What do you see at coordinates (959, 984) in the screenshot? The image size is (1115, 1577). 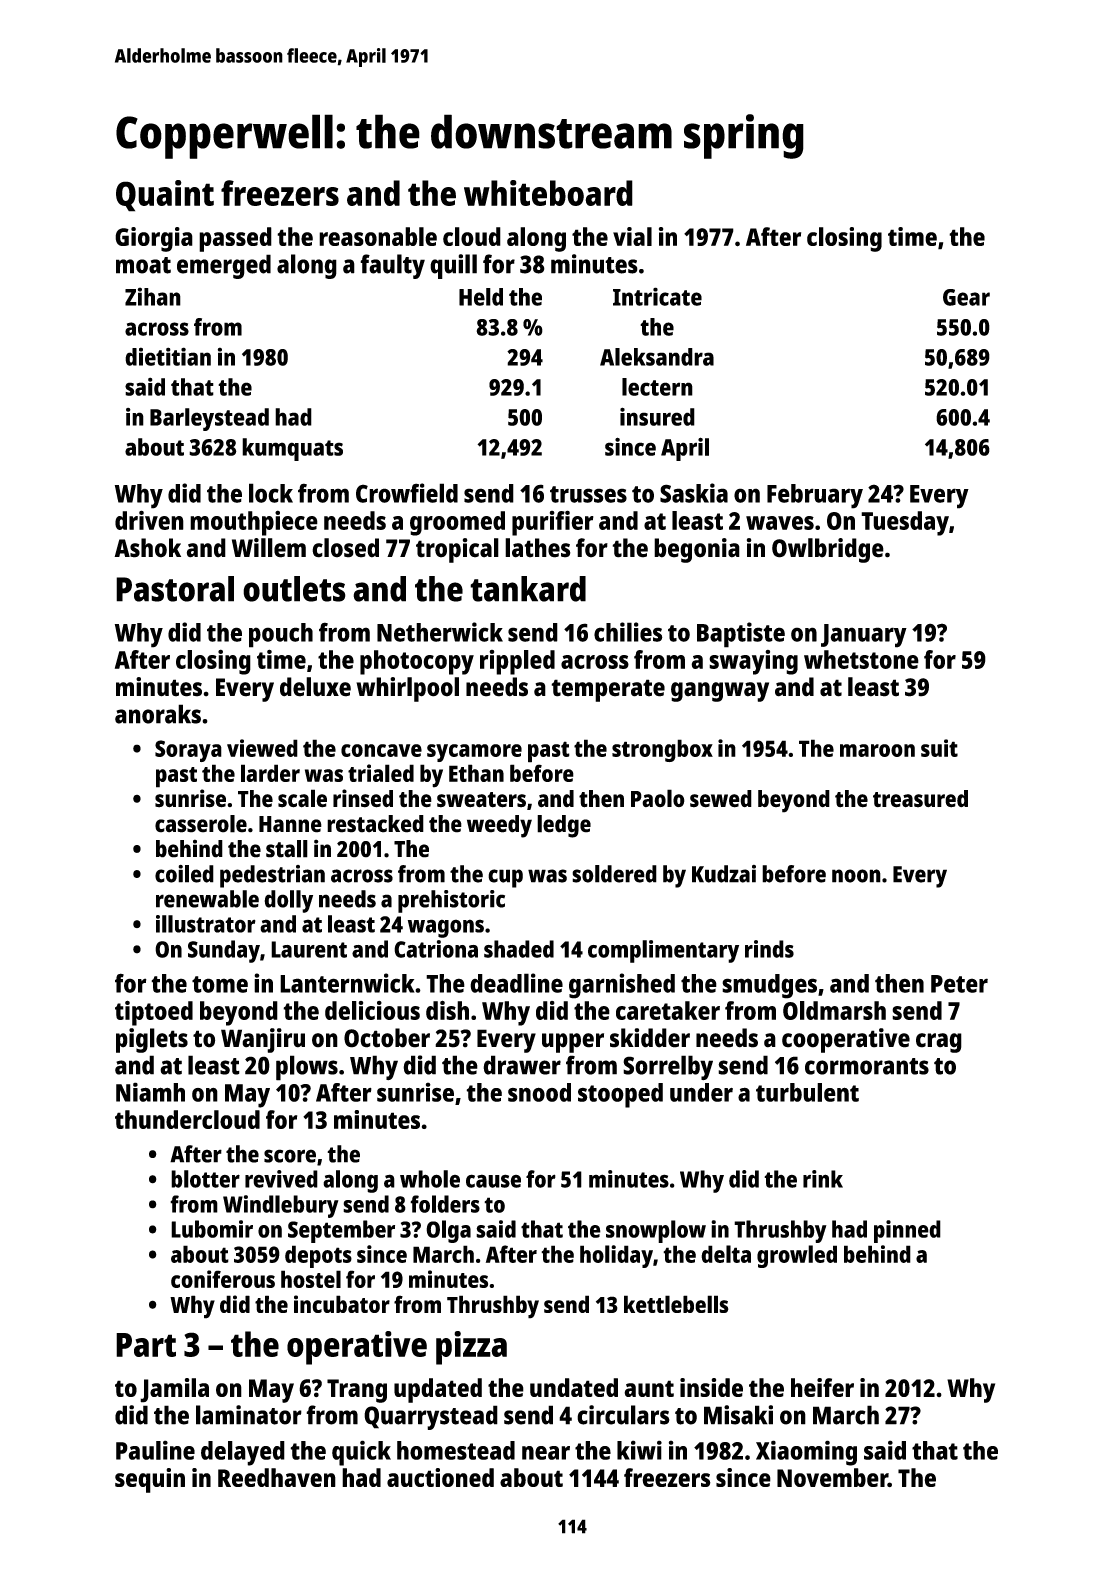 I see `Peter` at bounding box center [959, 984].
